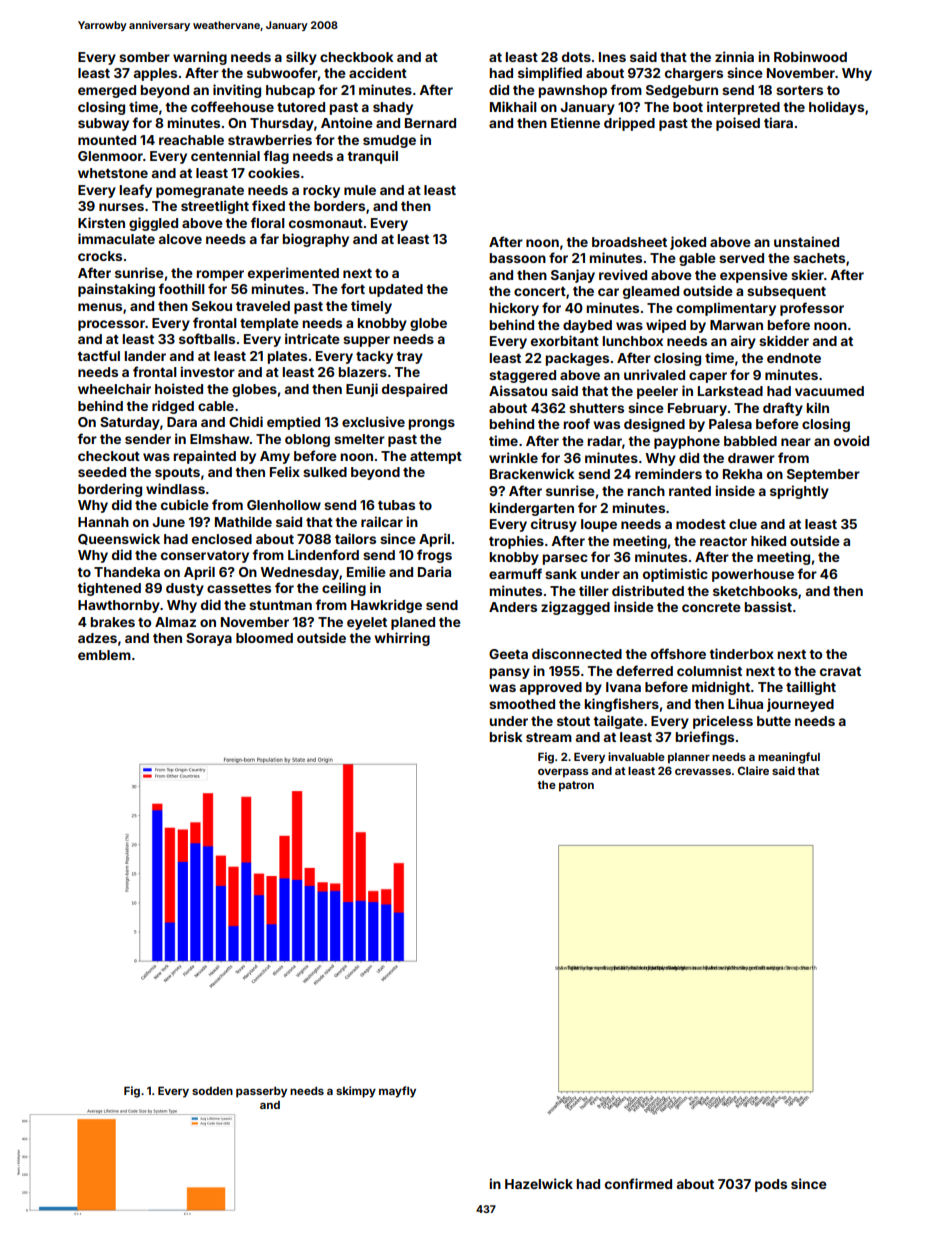  I want to click on hiked, so click(768, 540).
